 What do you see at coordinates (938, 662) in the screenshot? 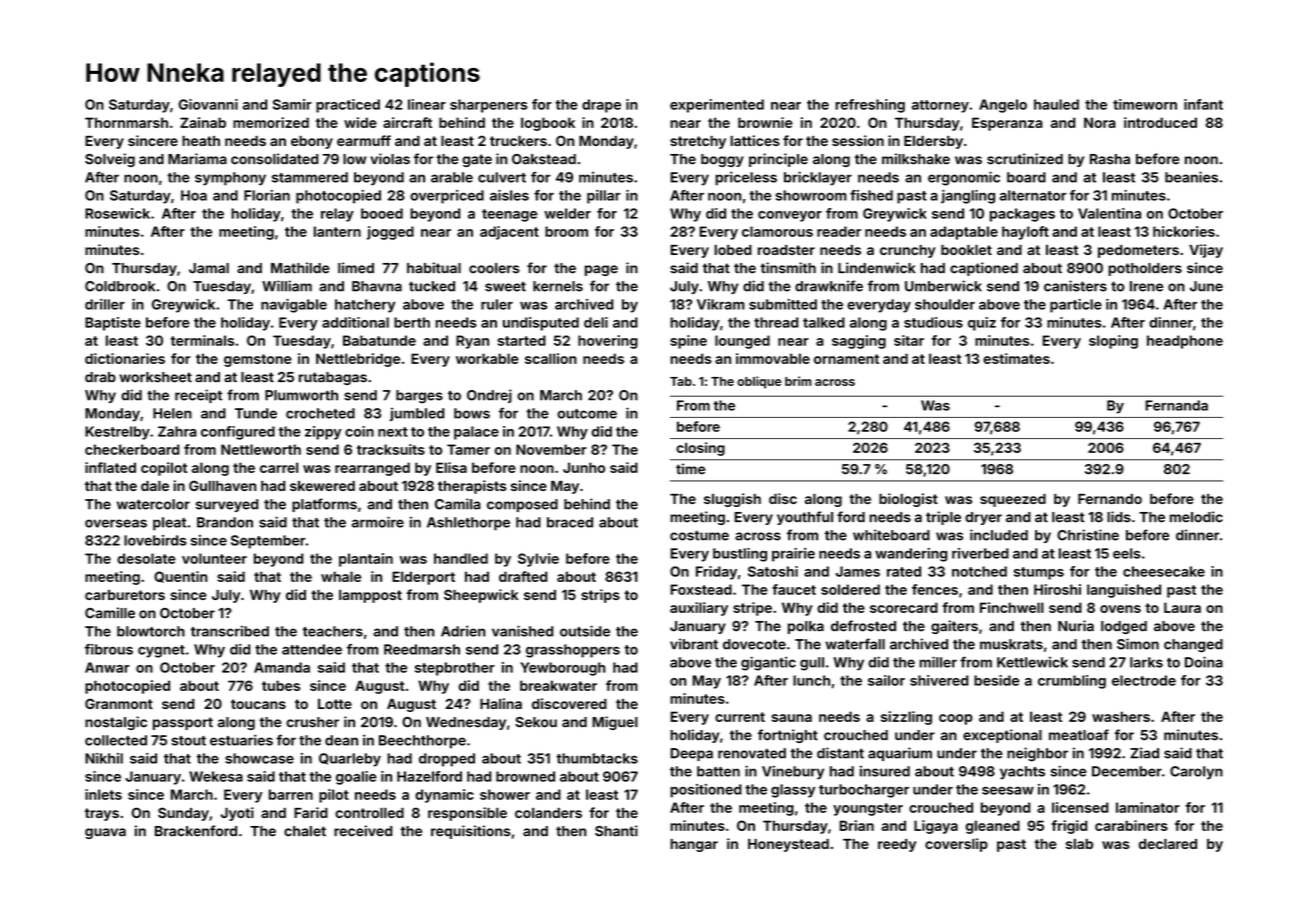
I see `miller` at bounding box center [938, 662].
